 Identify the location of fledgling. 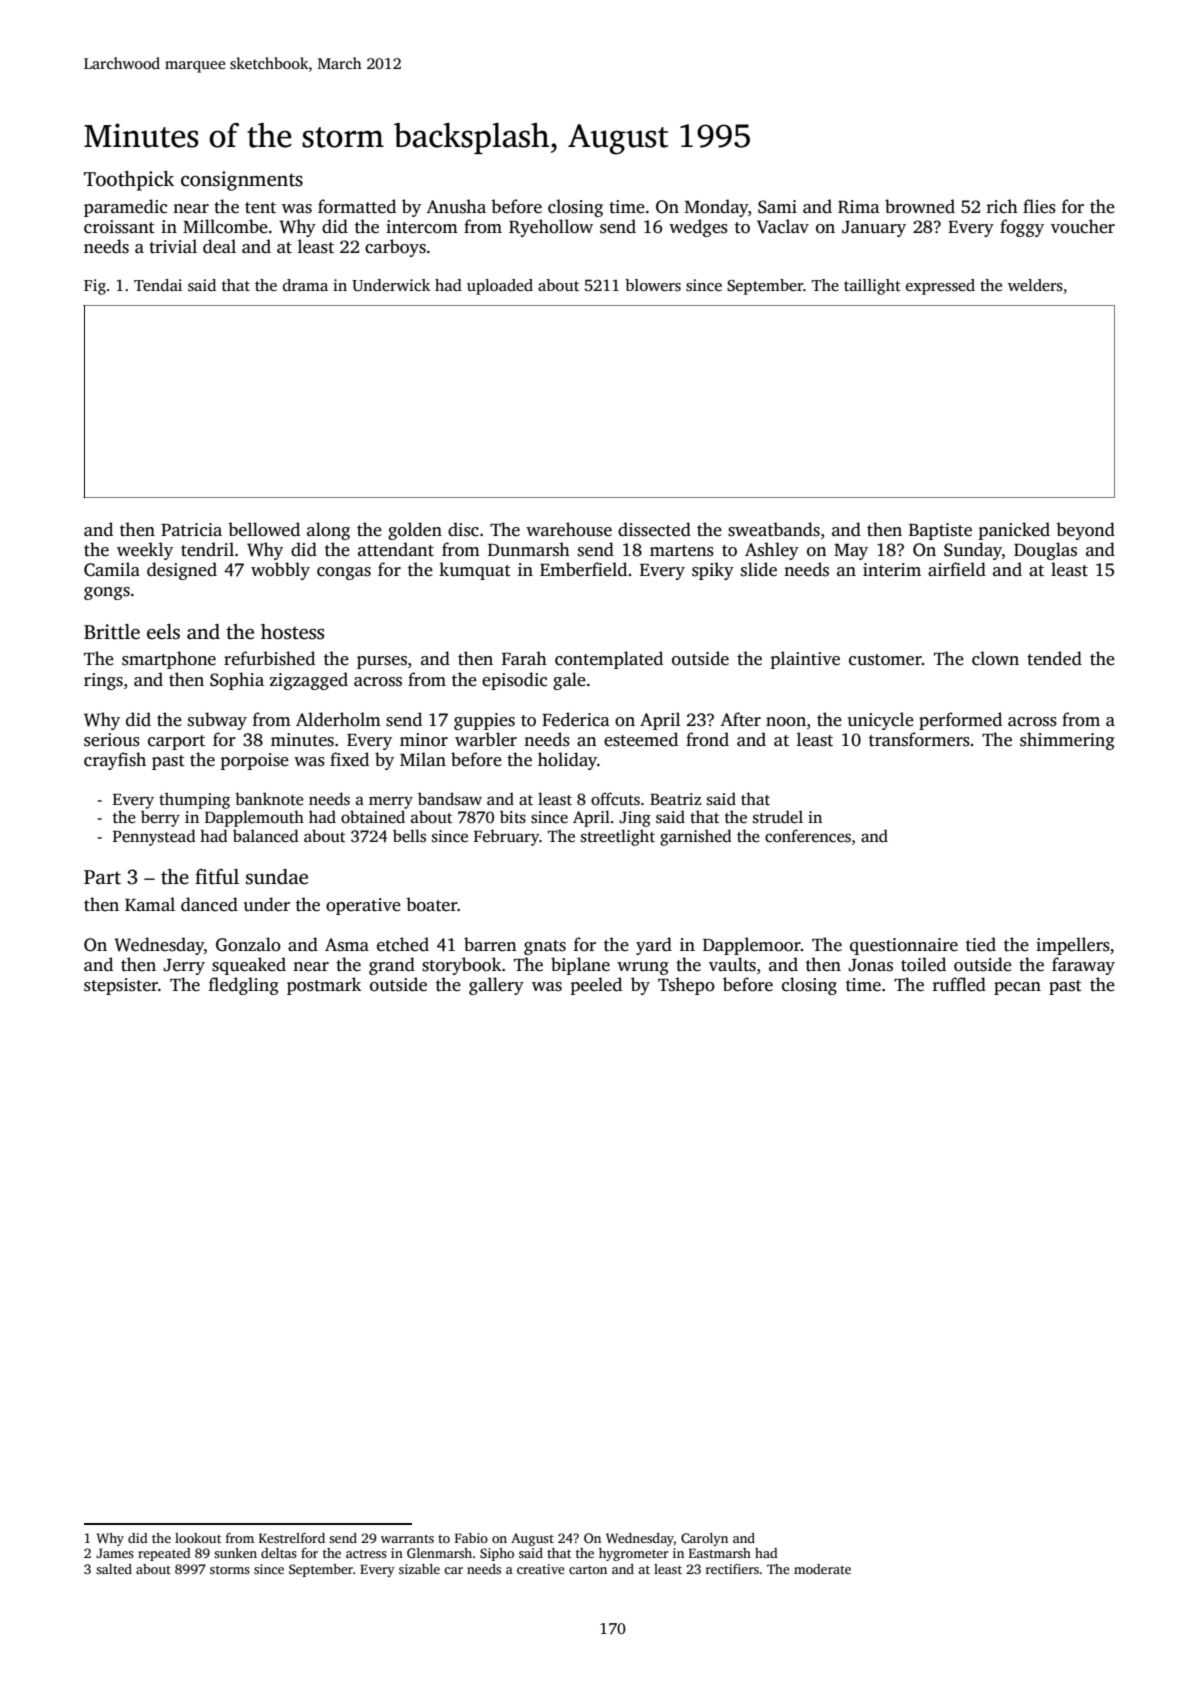
(244, 986).
